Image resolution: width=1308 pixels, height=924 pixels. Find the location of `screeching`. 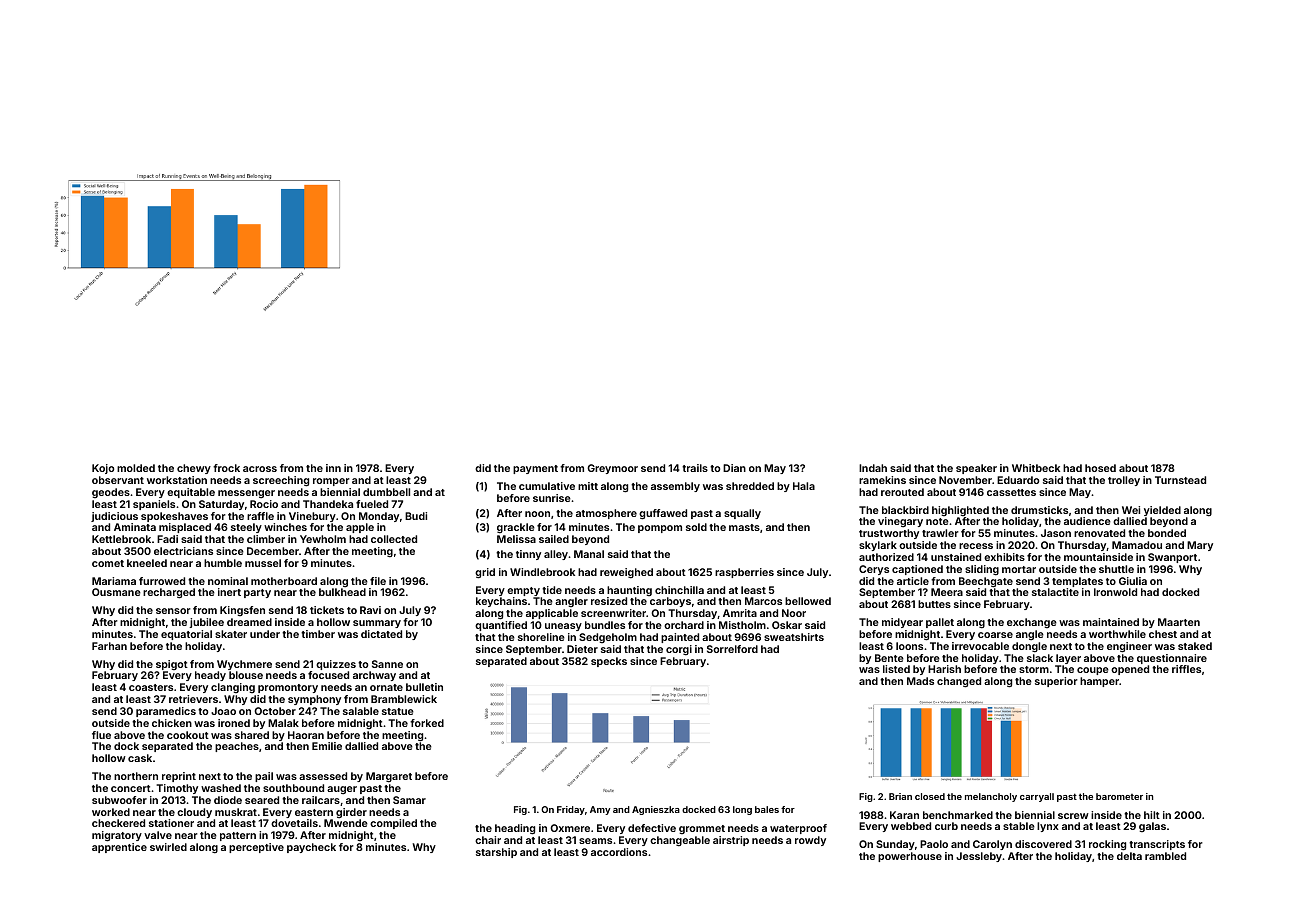

screeching is located at coordinates (281, 481).
